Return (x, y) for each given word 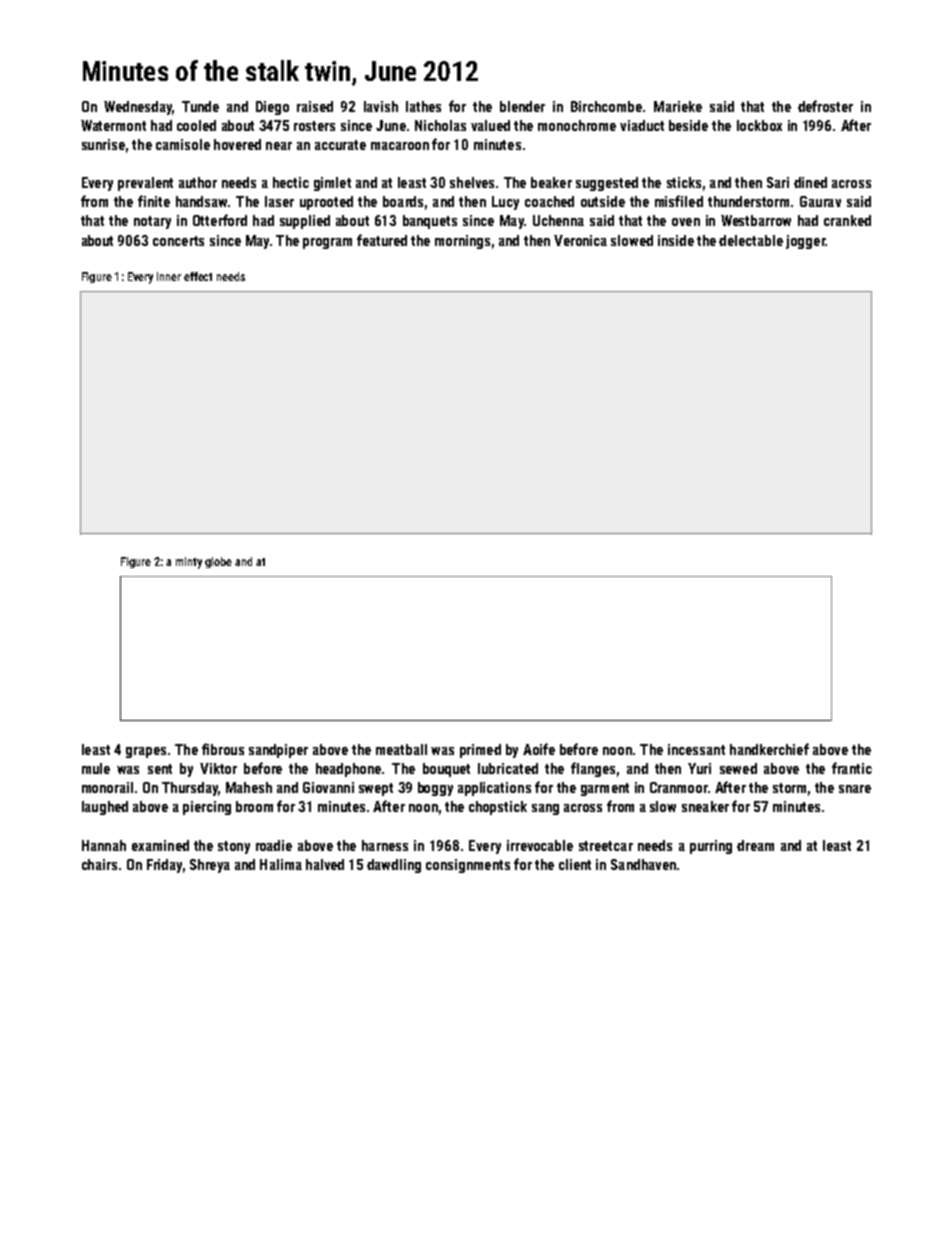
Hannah (104, 845)
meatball (401, 749)
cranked (847, 220)
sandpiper (278, 751)
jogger (805, 242)
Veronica (580, 240)
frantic (852, 768)
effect (198, 276)
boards (403, 201)
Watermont (113, 125)
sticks (684, 182)
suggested (607, 184)
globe (218, 562)
